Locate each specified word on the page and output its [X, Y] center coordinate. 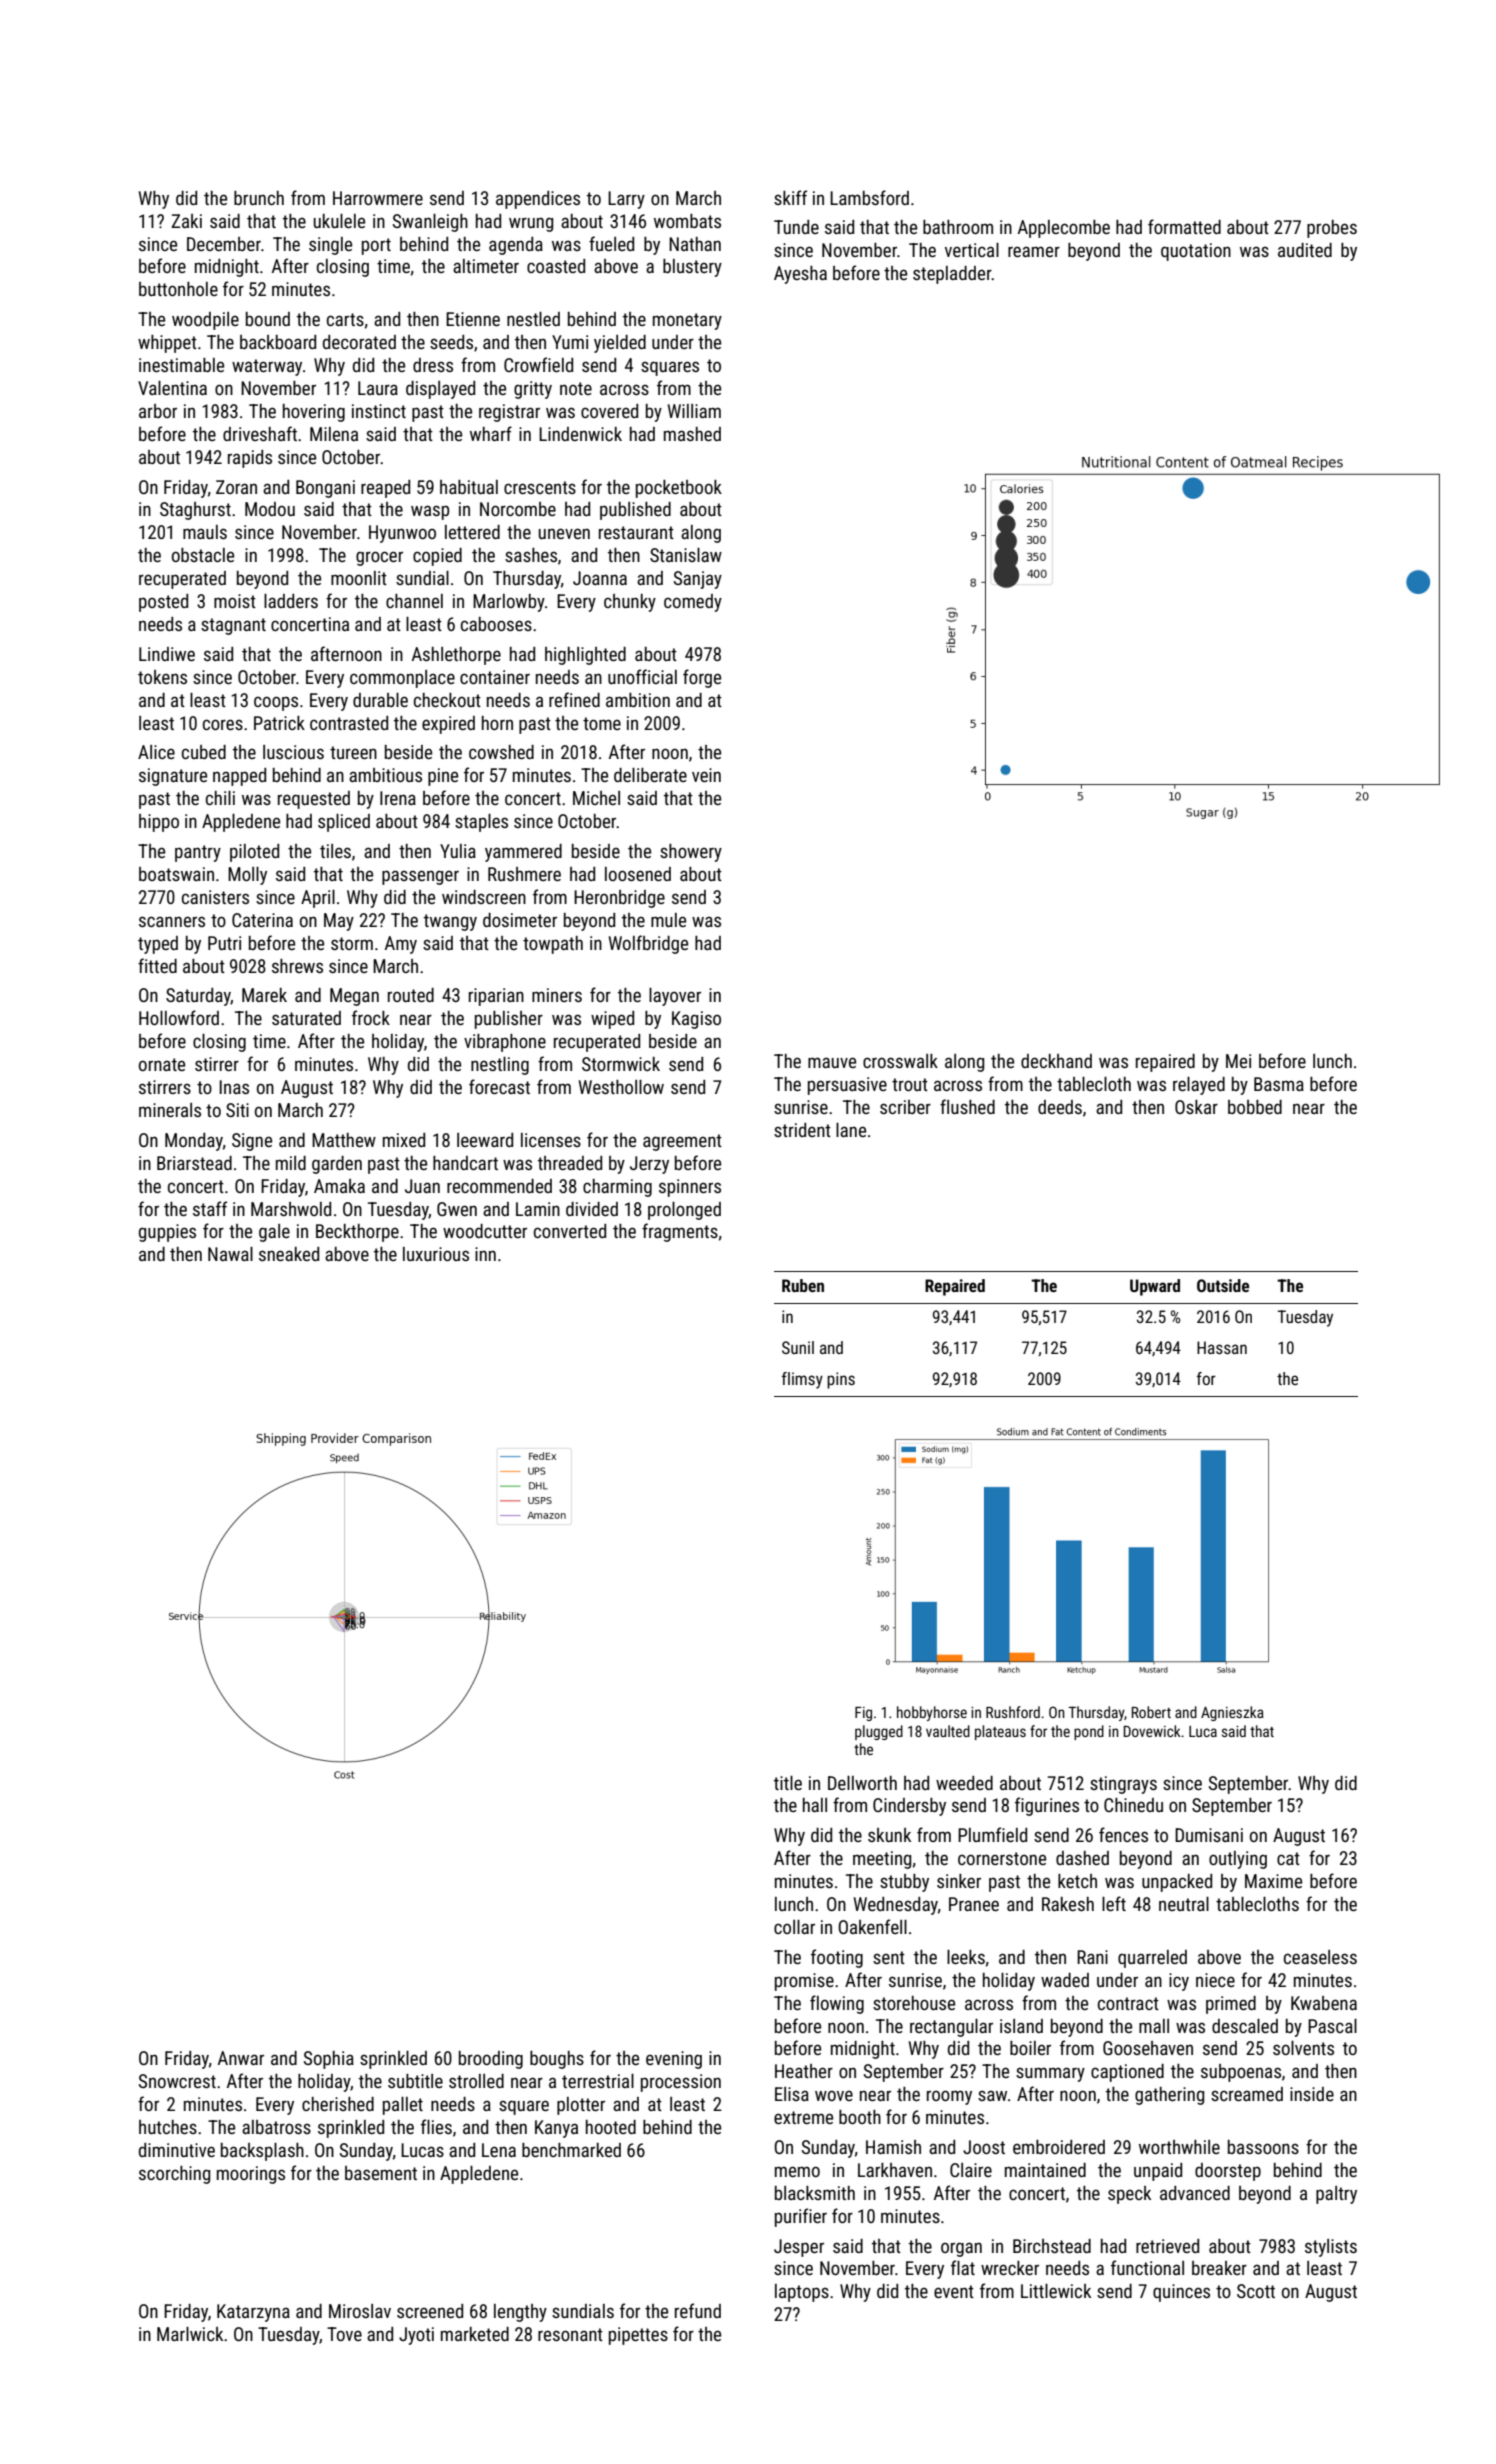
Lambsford [869, 197]
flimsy [802, 1380]
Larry [626, 200]
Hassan [1222, 1347]
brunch [259, 198]
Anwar [241, 2058]
